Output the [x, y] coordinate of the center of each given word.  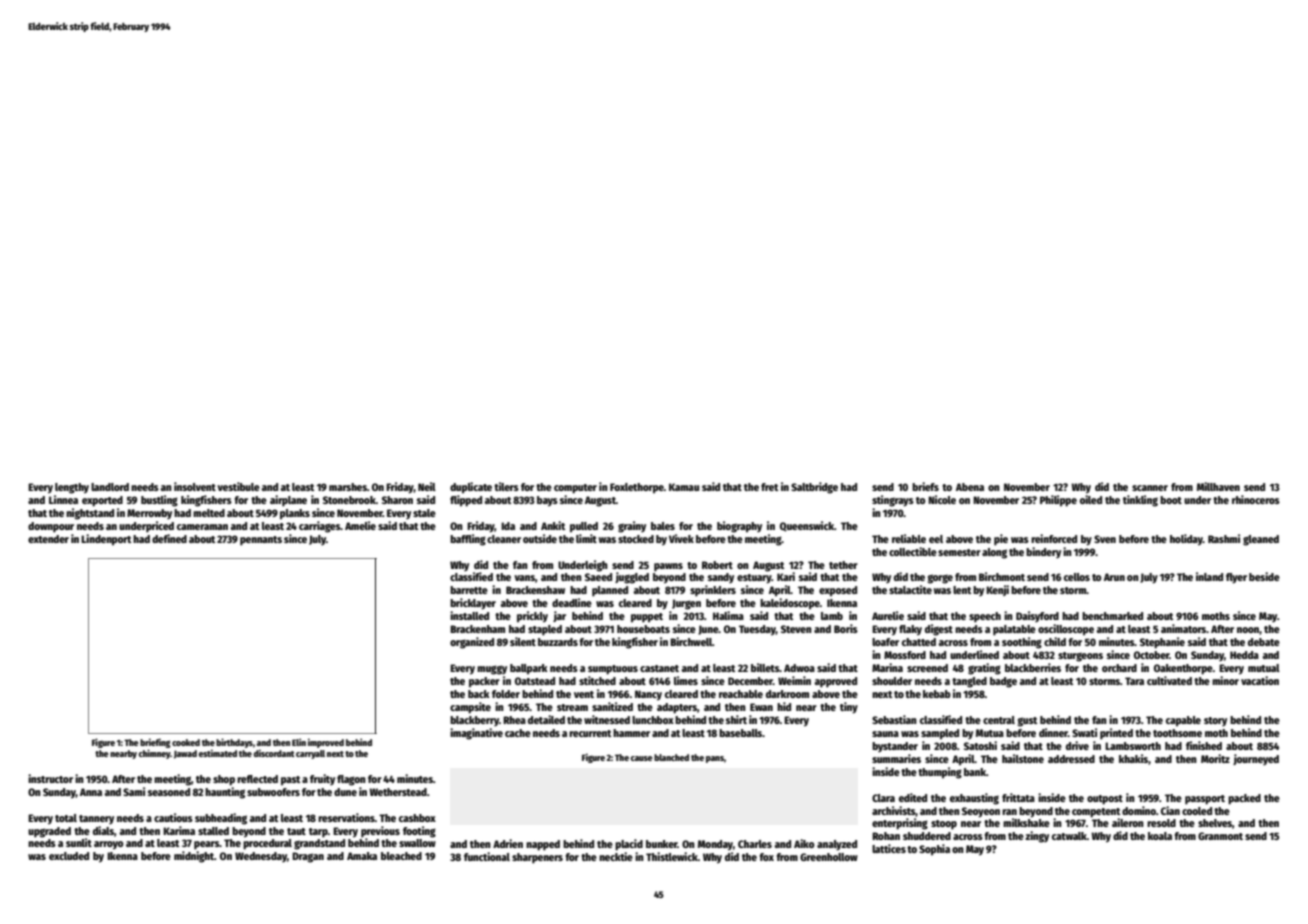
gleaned [1261, 540]
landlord [110, 487]
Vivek [681, 538]
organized [472, 643]
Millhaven [1218, 486]
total [66, 818]
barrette [469, 590]
